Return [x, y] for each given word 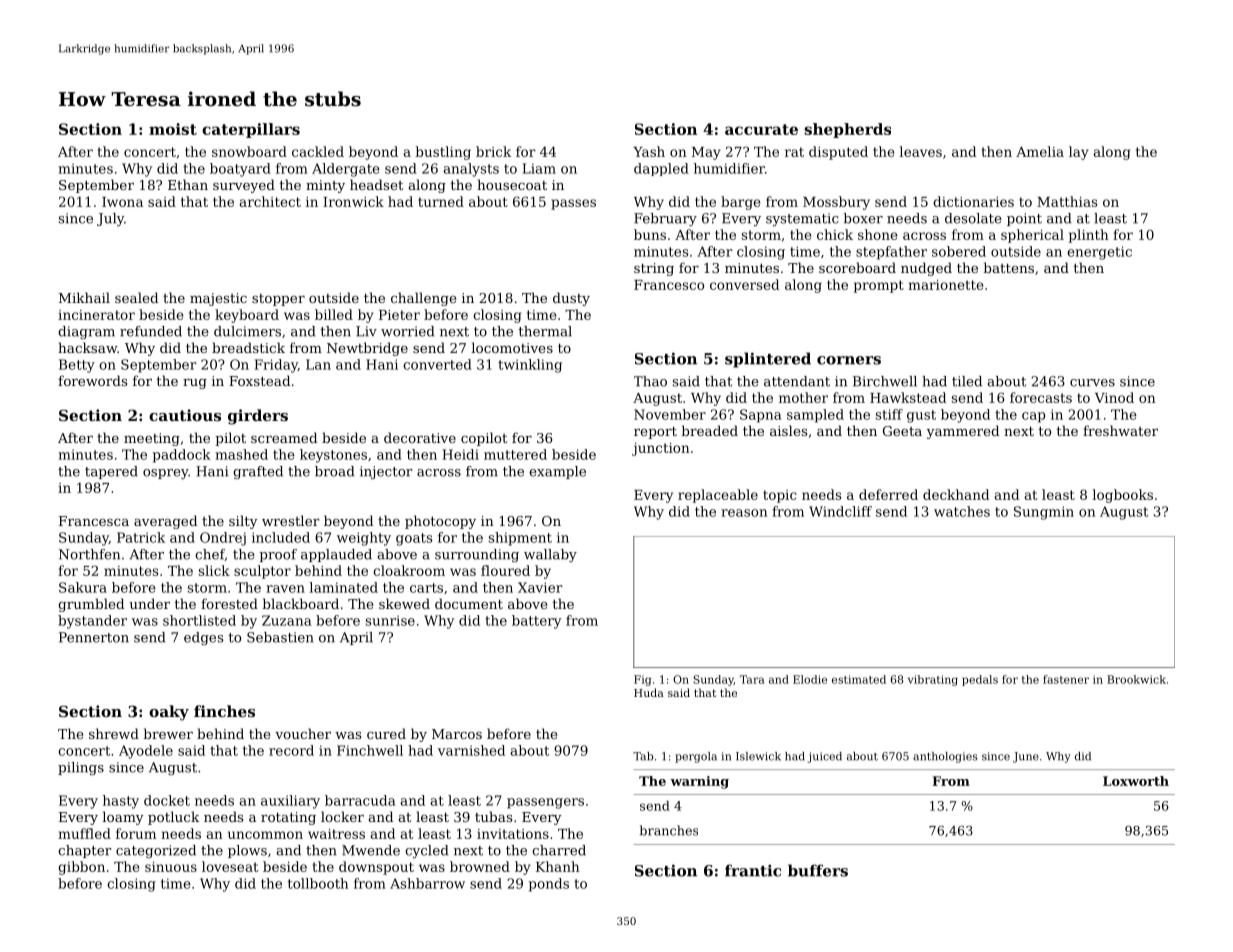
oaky [169, 713]
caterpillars [251, 130]
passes [573, 204]
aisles [788, 430]
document [469, 603]
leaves [920, 151]
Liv [366, 331]
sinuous [171, 867]
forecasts [1041, 397]
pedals [980, 680]
